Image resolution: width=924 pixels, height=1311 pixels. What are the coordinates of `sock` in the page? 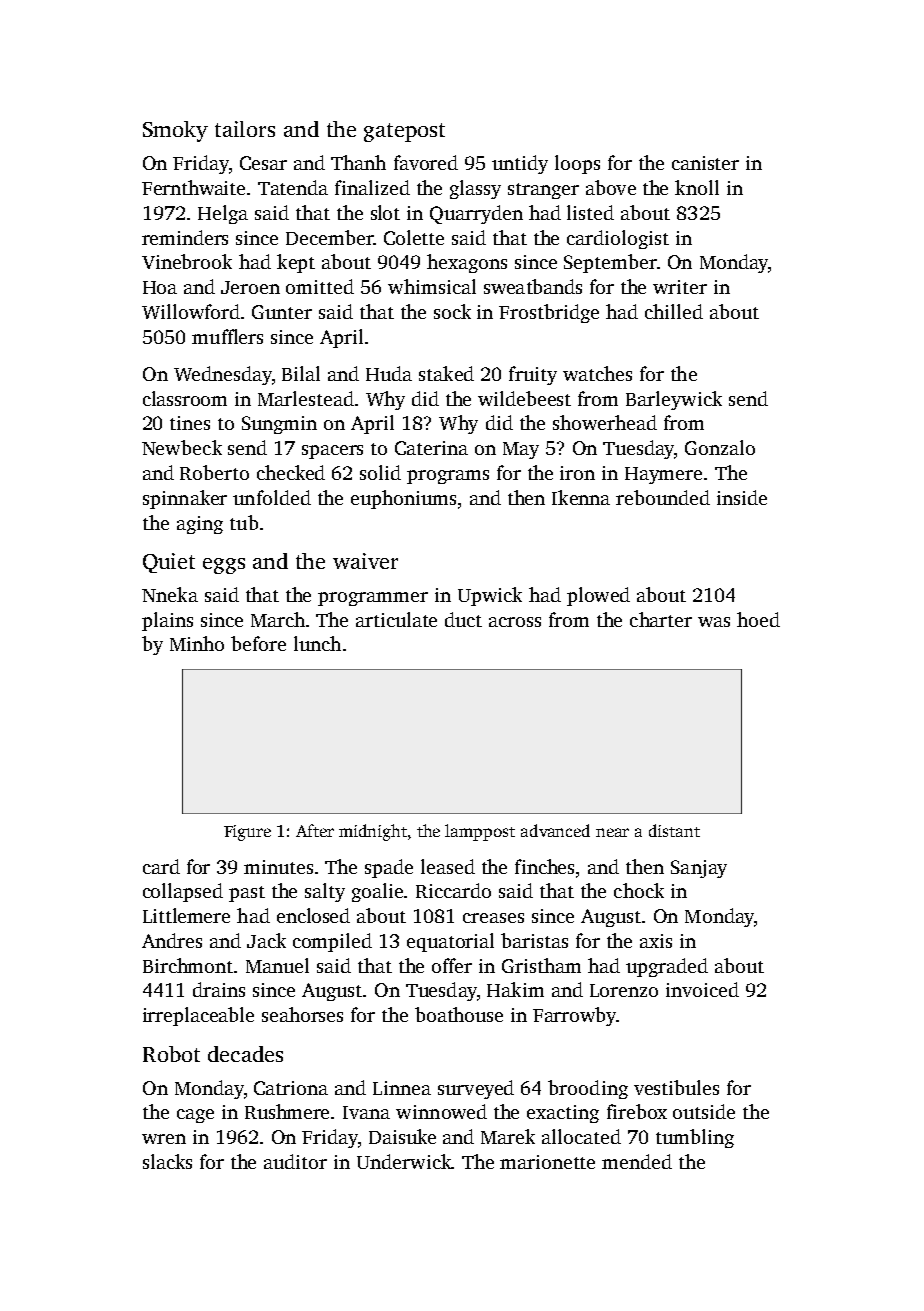 It's located at (452, 311).
